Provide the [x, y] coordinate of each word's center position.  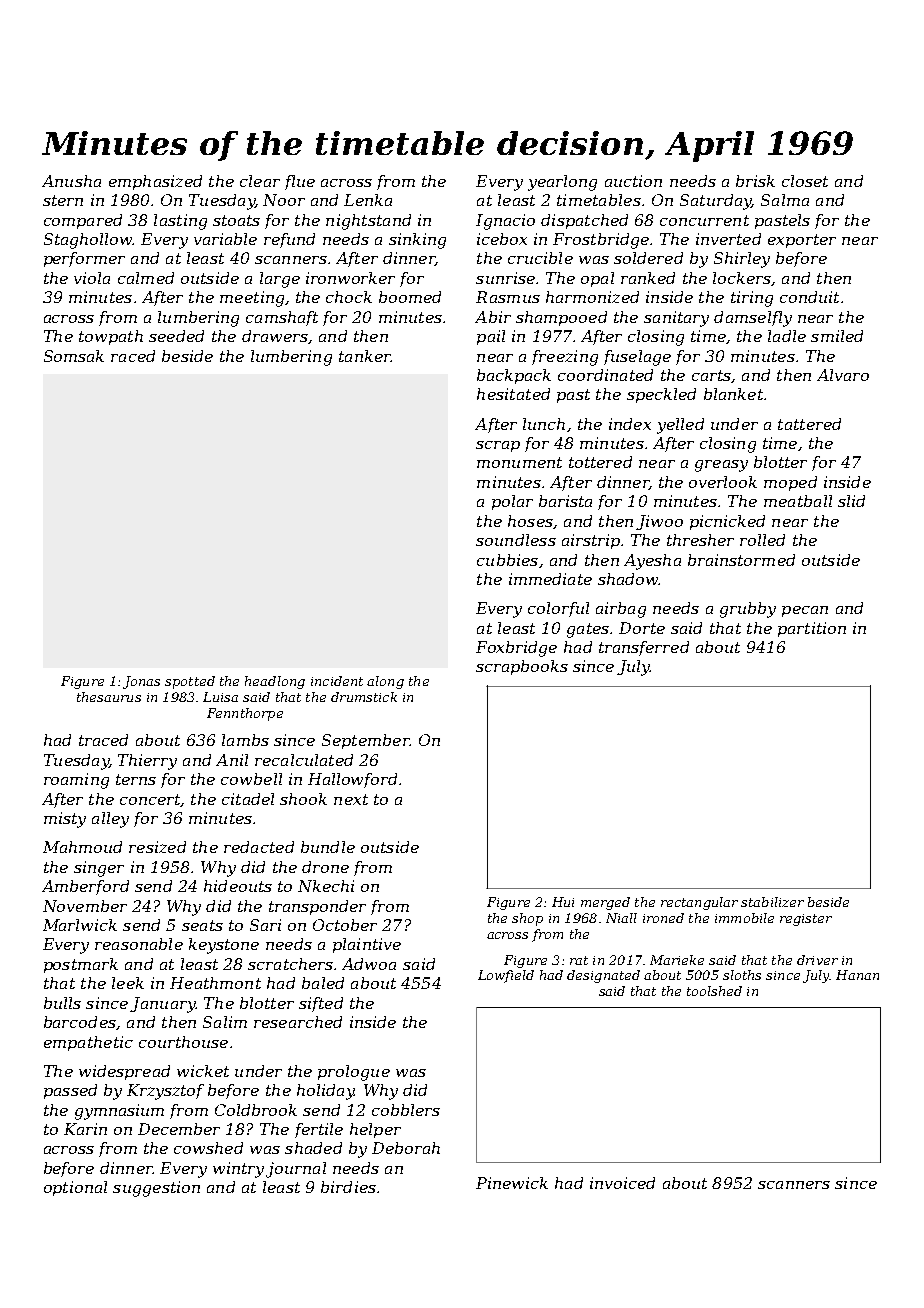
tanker [365, 356]
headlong [275, 682]
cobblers [406, 1110]
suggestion [156, 1189]
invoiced [622, 1183]
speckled [661, 395]
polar [512, 502]
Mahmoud [82, 847]
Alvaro [843, 375]
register [806, 920]
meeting [252, 299]
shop [527, 919]
